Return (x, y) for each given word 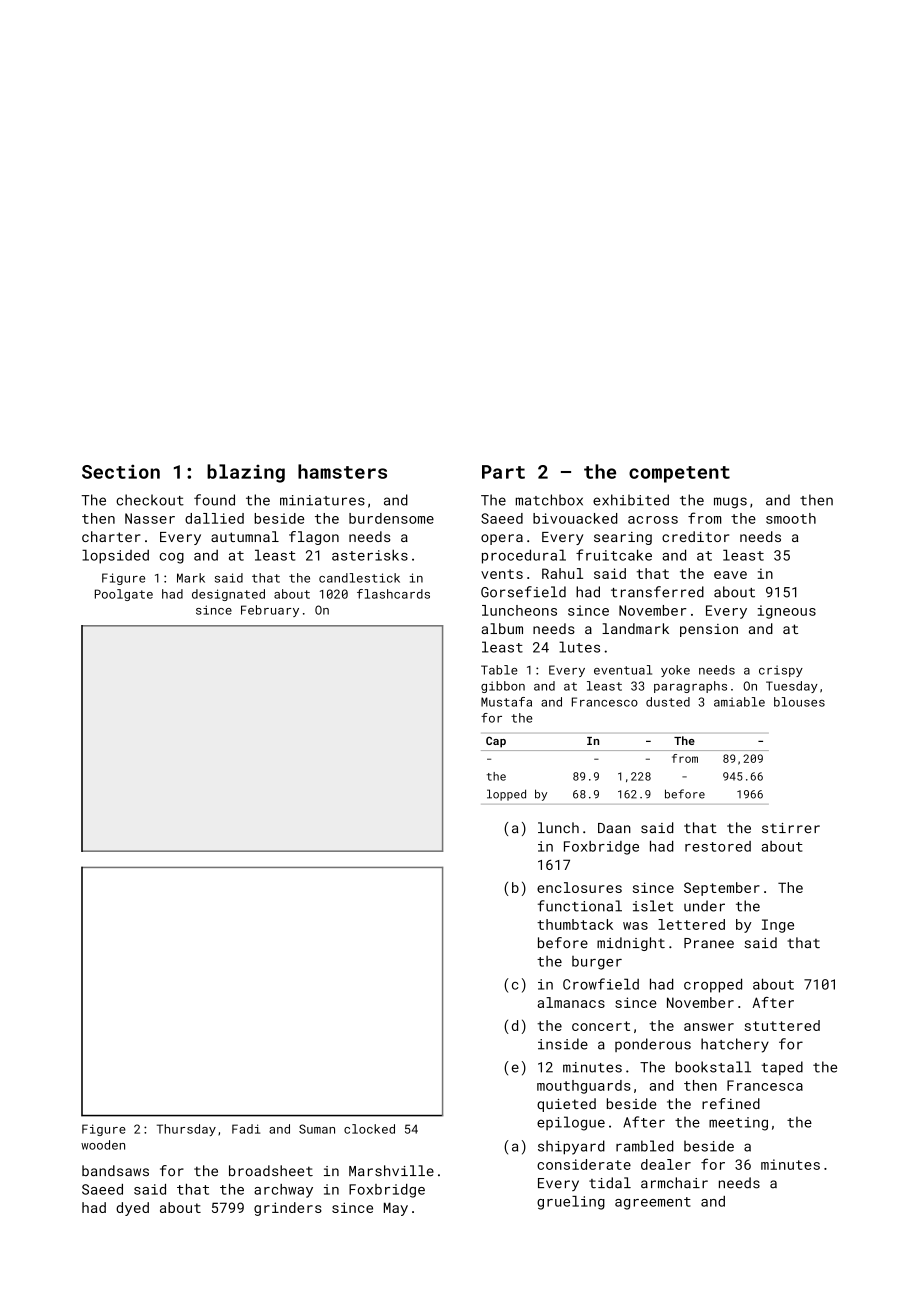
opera (502, 539)
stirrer (791, 828)
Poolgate (124, 595)
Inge (778, 926)
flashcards (393, 594)
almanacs (571, 1002)
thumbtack (575, 924)
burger (597, 963)
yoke (675, 671)
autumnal (245, 536)
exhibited (631, 500)
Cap (496, 742)
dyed (132, 1209)
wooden (103, 1145)
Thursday (186, 1130)
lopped (506, 795)
